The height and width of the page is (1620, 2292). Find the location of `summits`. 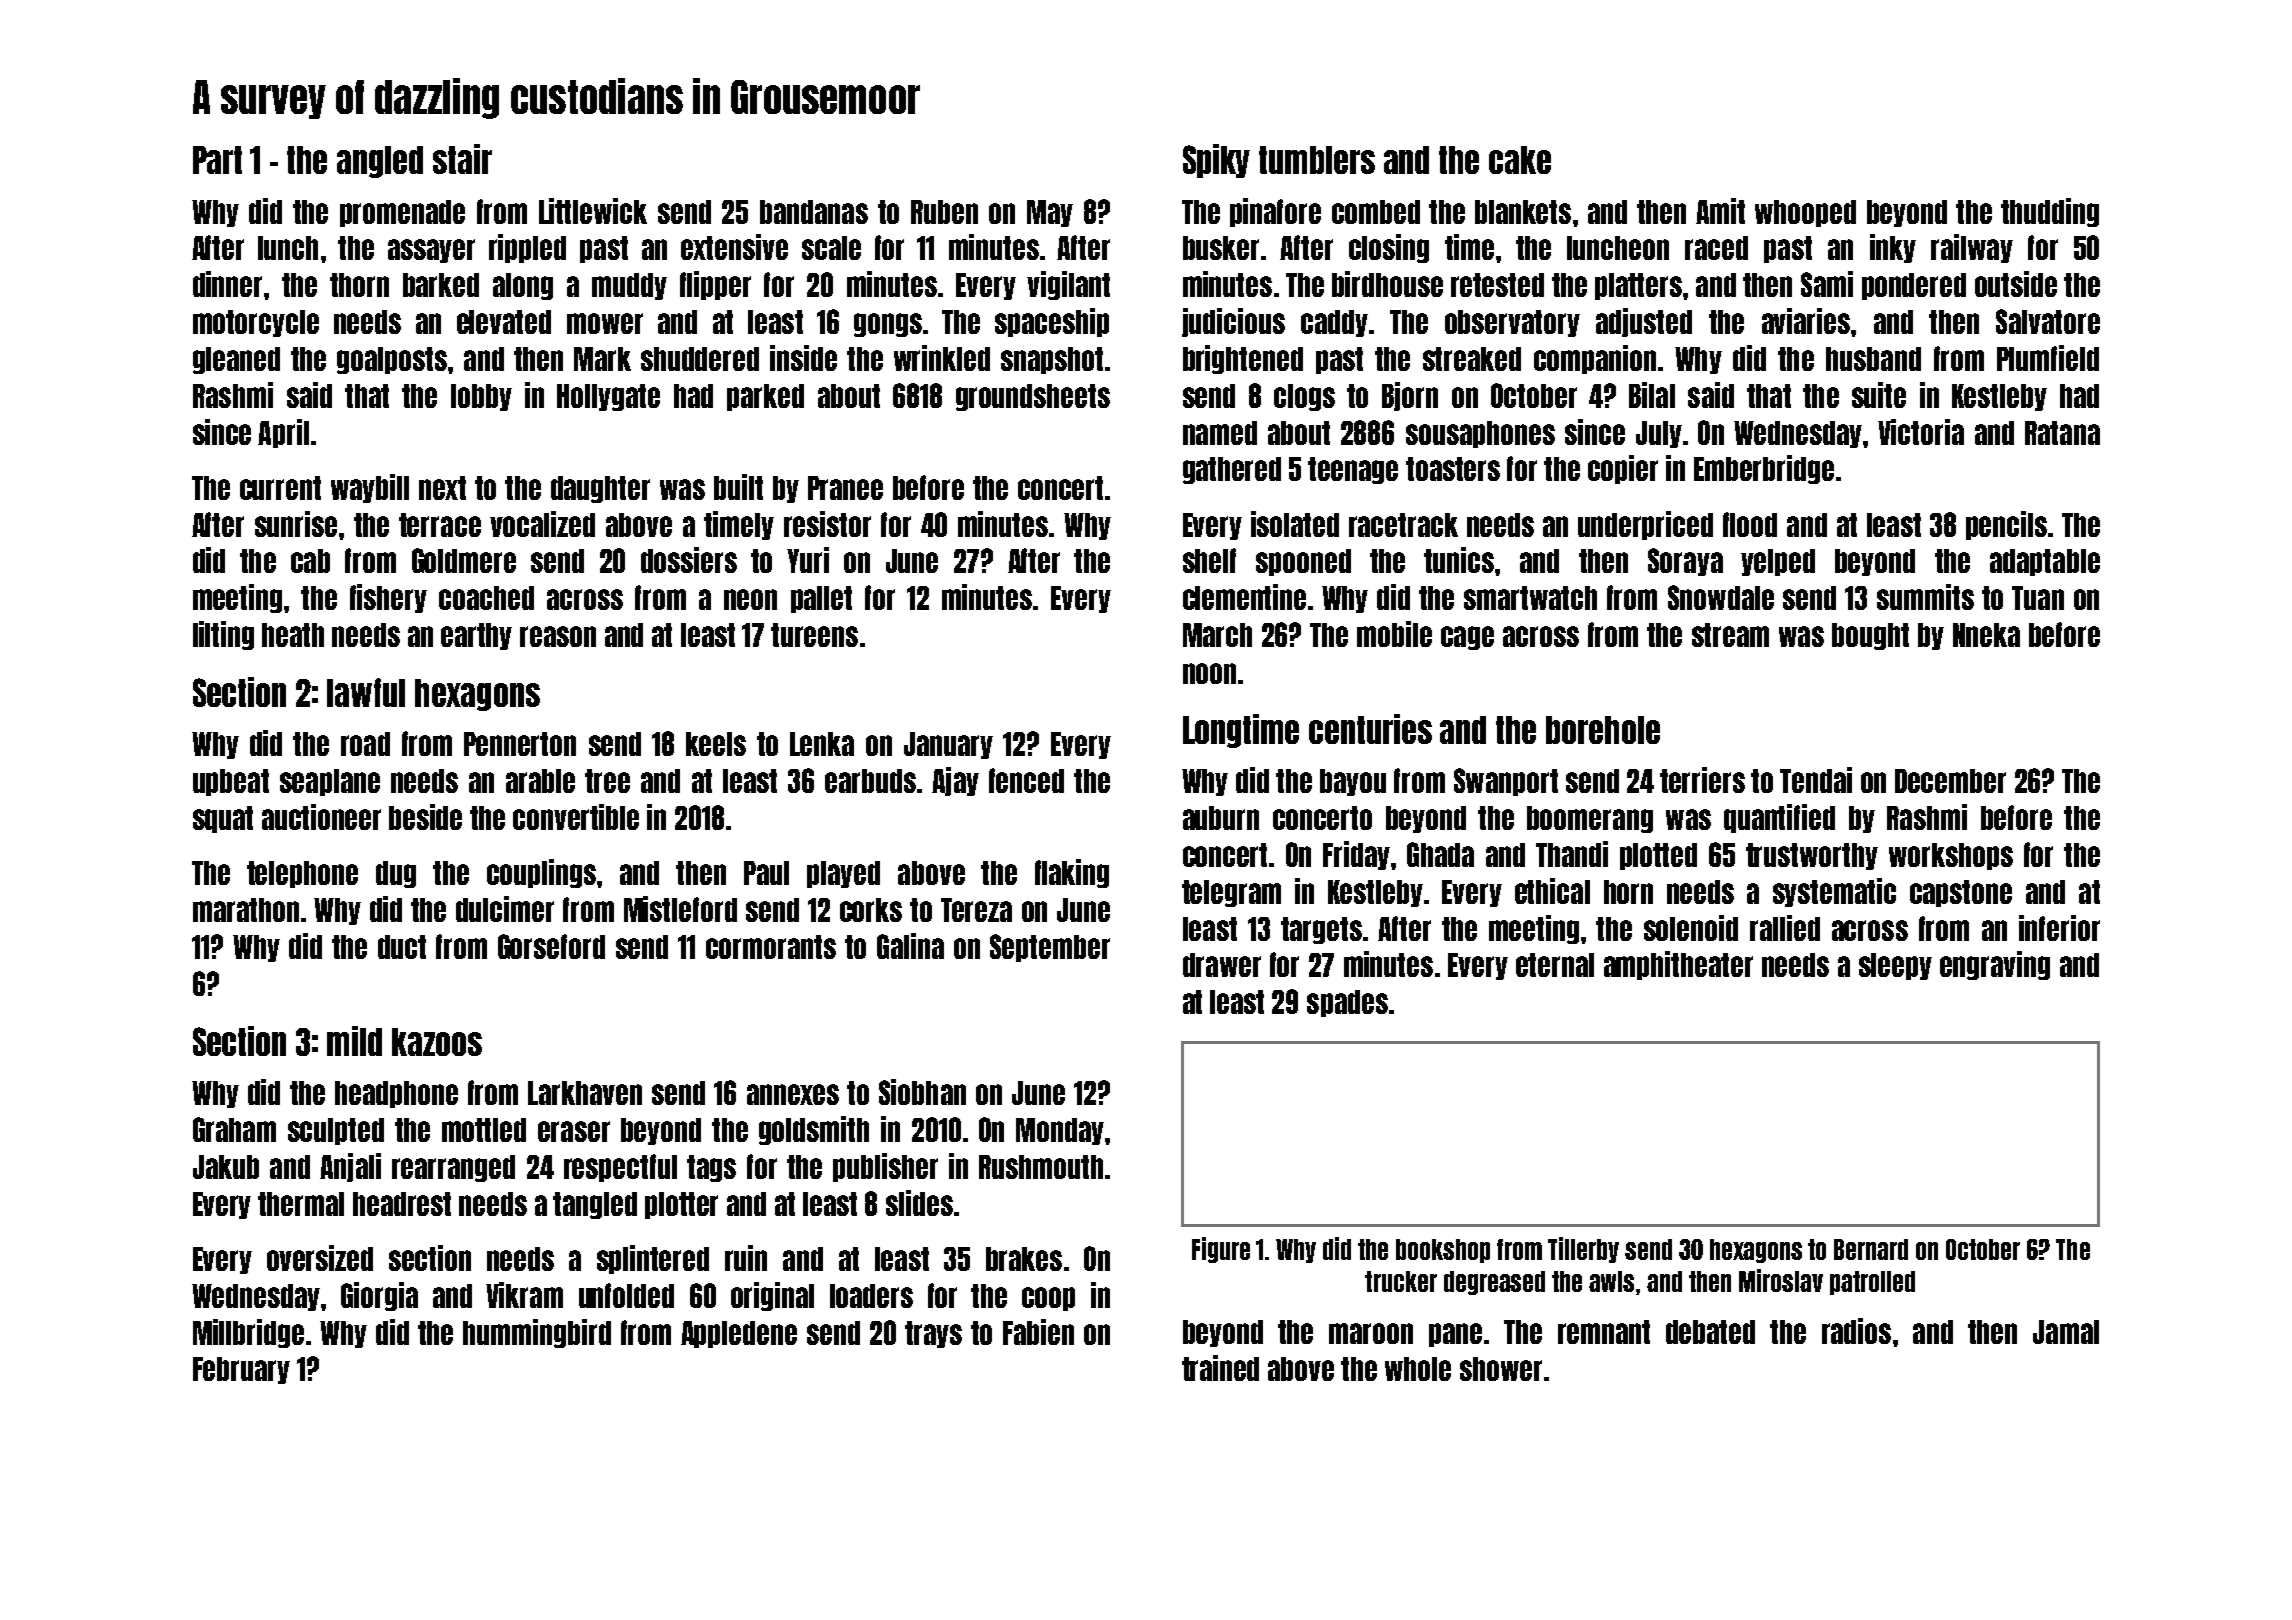

summits is located at coordinates (1925, 597).
